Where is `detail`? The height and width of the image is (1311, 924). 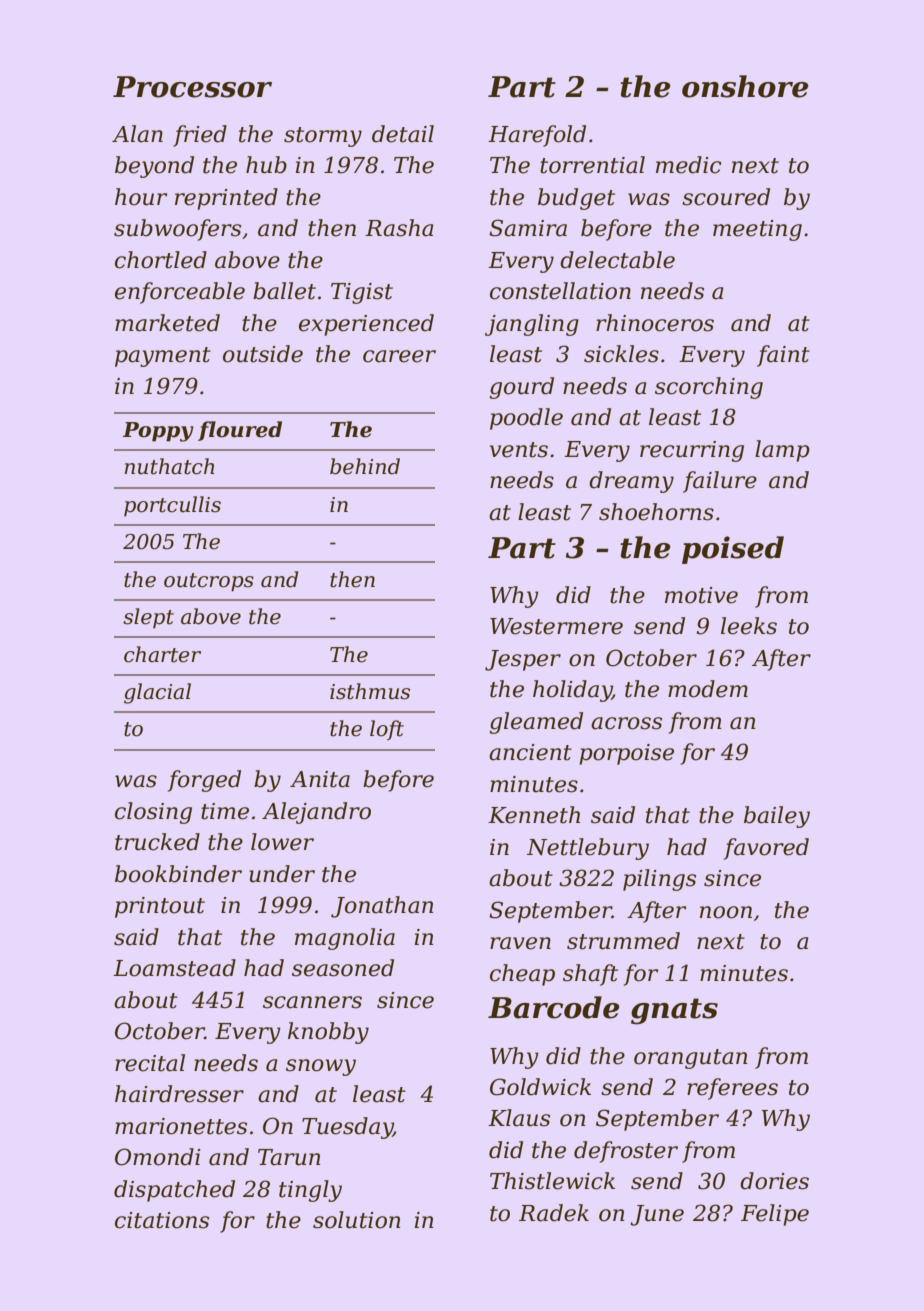 detail is located at coordinates (403, 134).
